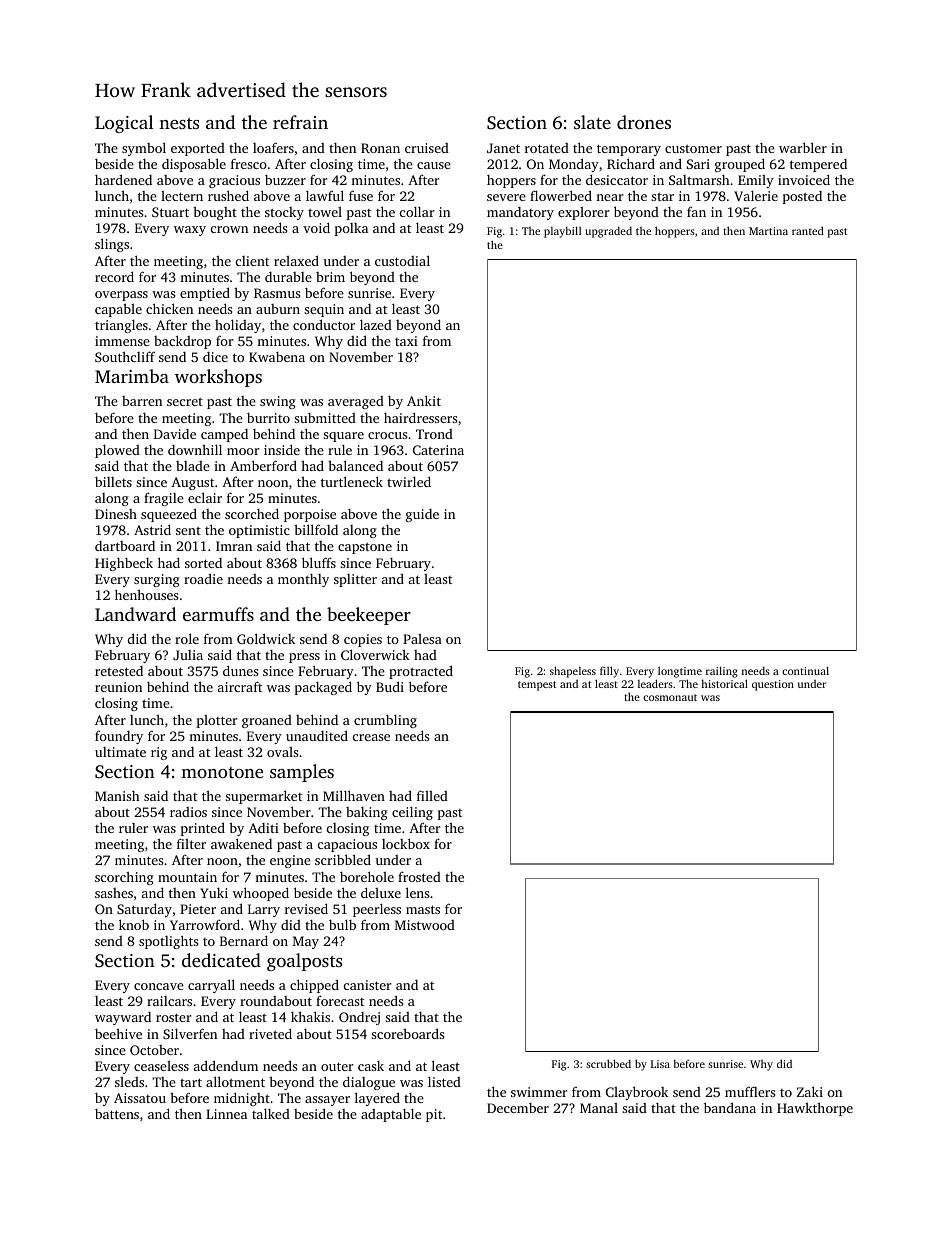  Describe the element at coordinates (592, 122) in the document. I see `slate` at that location.
